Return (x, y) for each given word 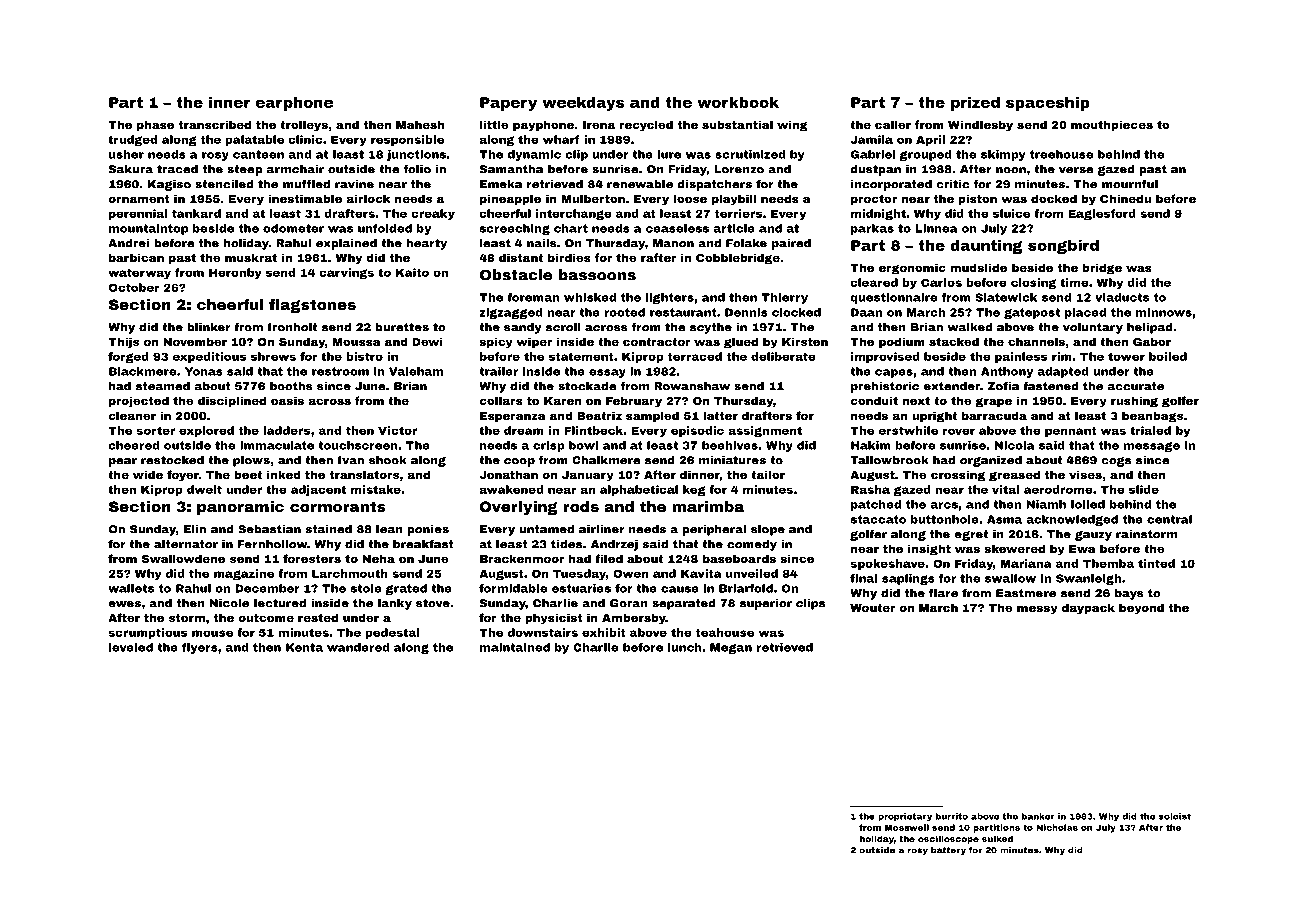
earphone (294, 104)
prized (975, 104)
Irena (599, 125)
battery (948, 851)
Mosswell (907, 827)
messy (1037, 610)
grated (406, 589)
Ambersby (634, 619)
